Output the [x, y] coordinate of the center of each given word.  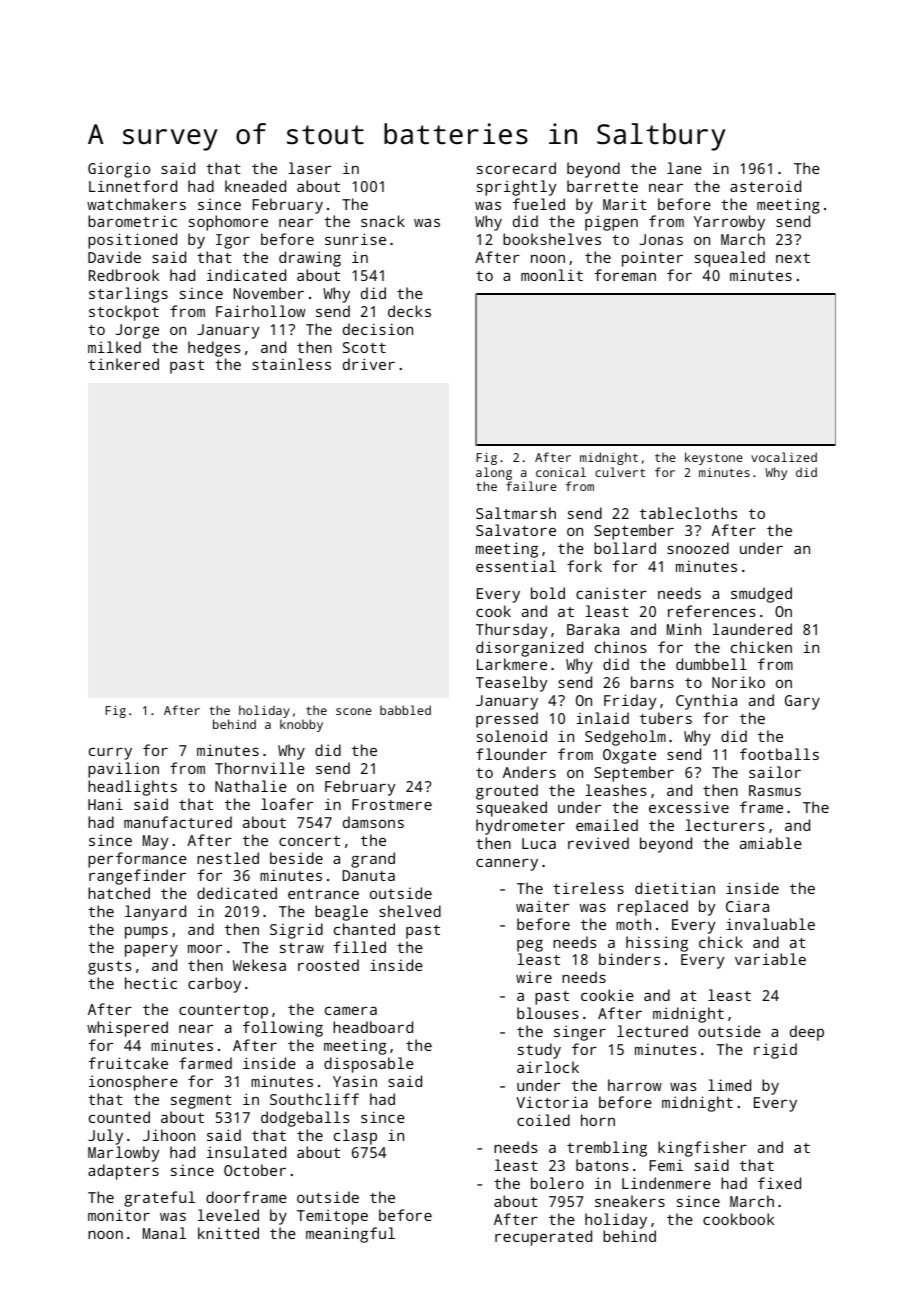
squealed [730, 259]
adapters [123, 1172]
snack [383, 221]
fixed [779, 1183]
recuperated [543, 1238]
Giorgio [119, 170]
